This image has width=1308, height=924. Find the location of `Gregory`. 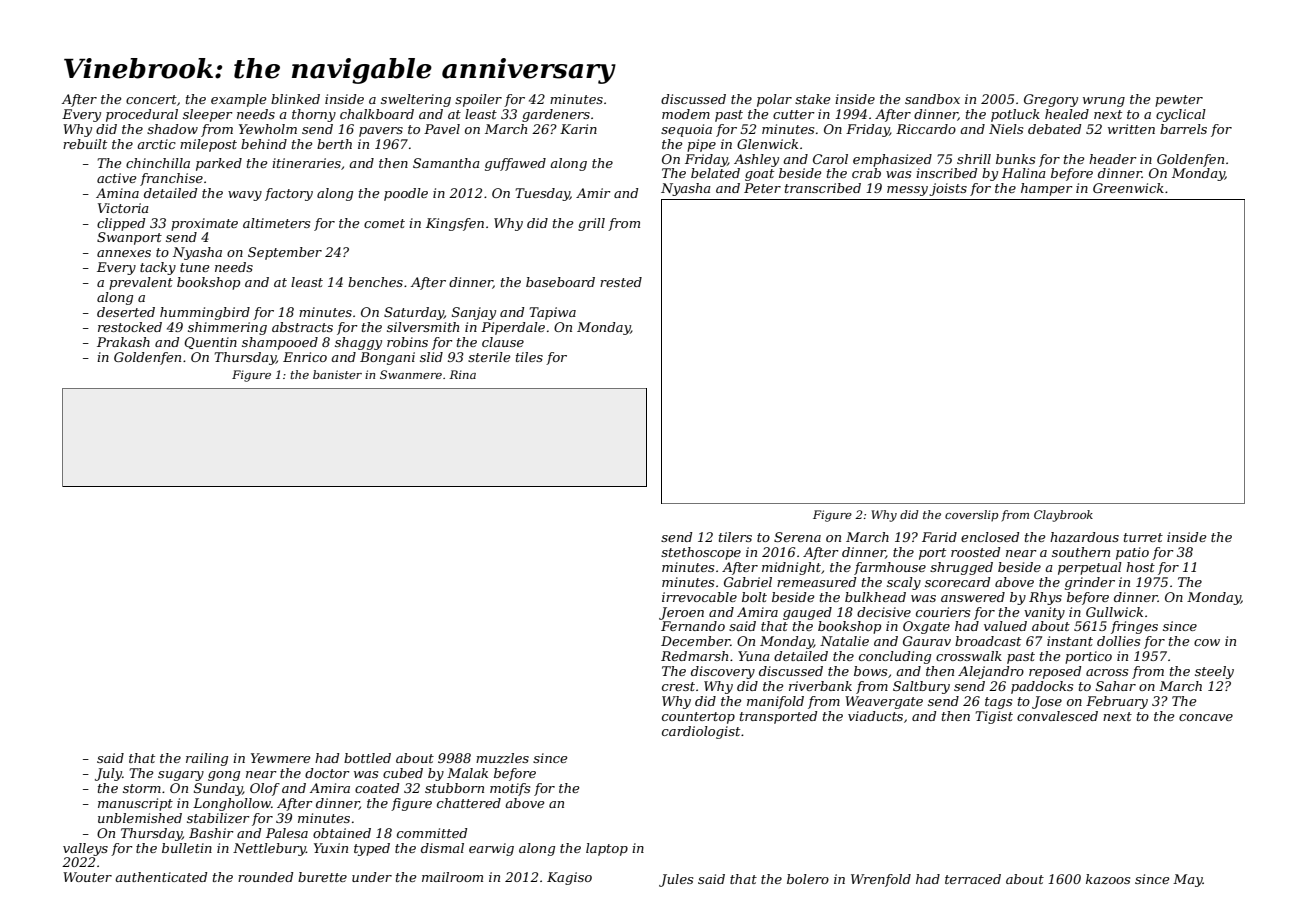

Gregory is located at coordinates (1051, 100).
